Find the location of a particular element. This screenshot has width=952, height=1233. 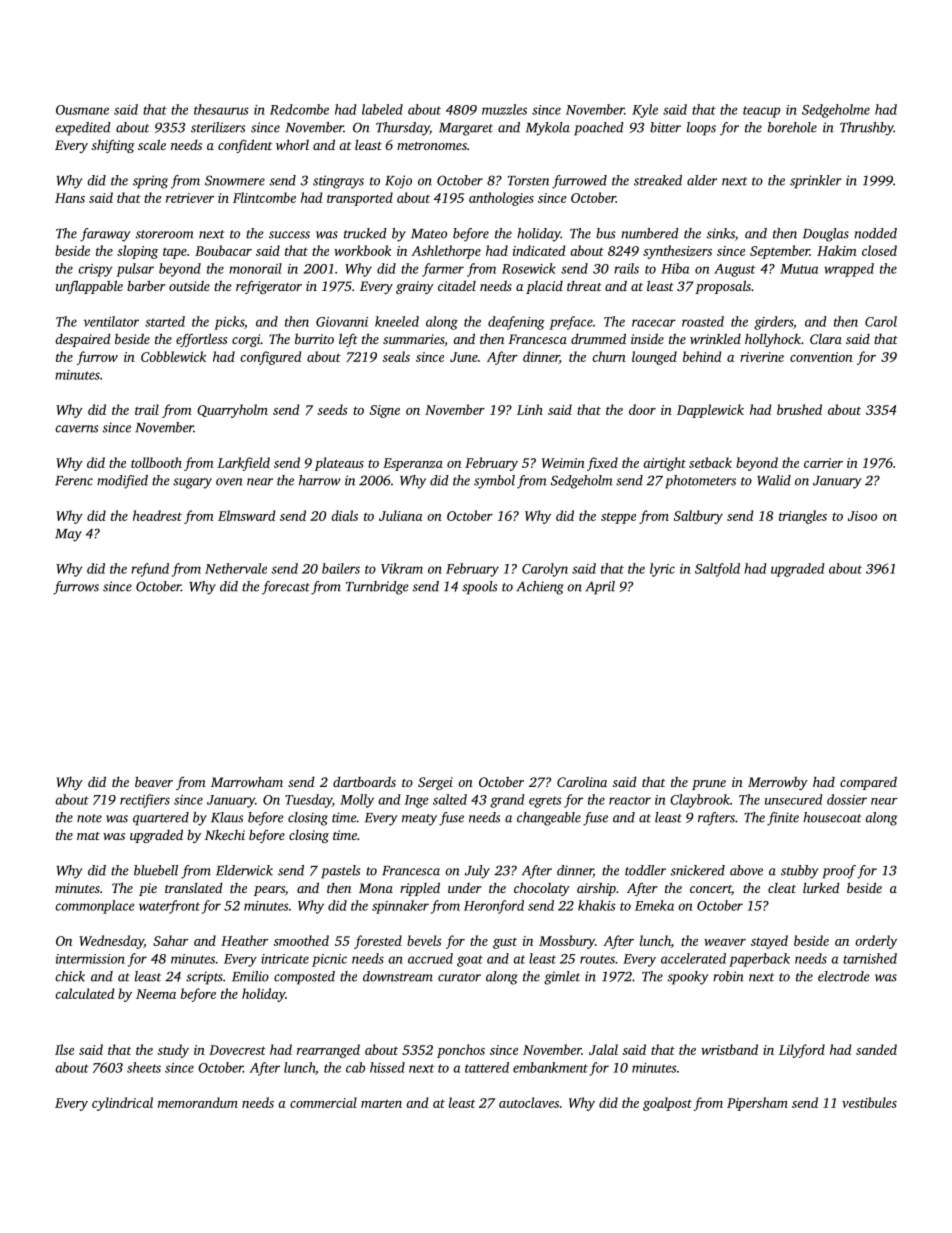

Marrowham is located at coordinates (247, 781).
